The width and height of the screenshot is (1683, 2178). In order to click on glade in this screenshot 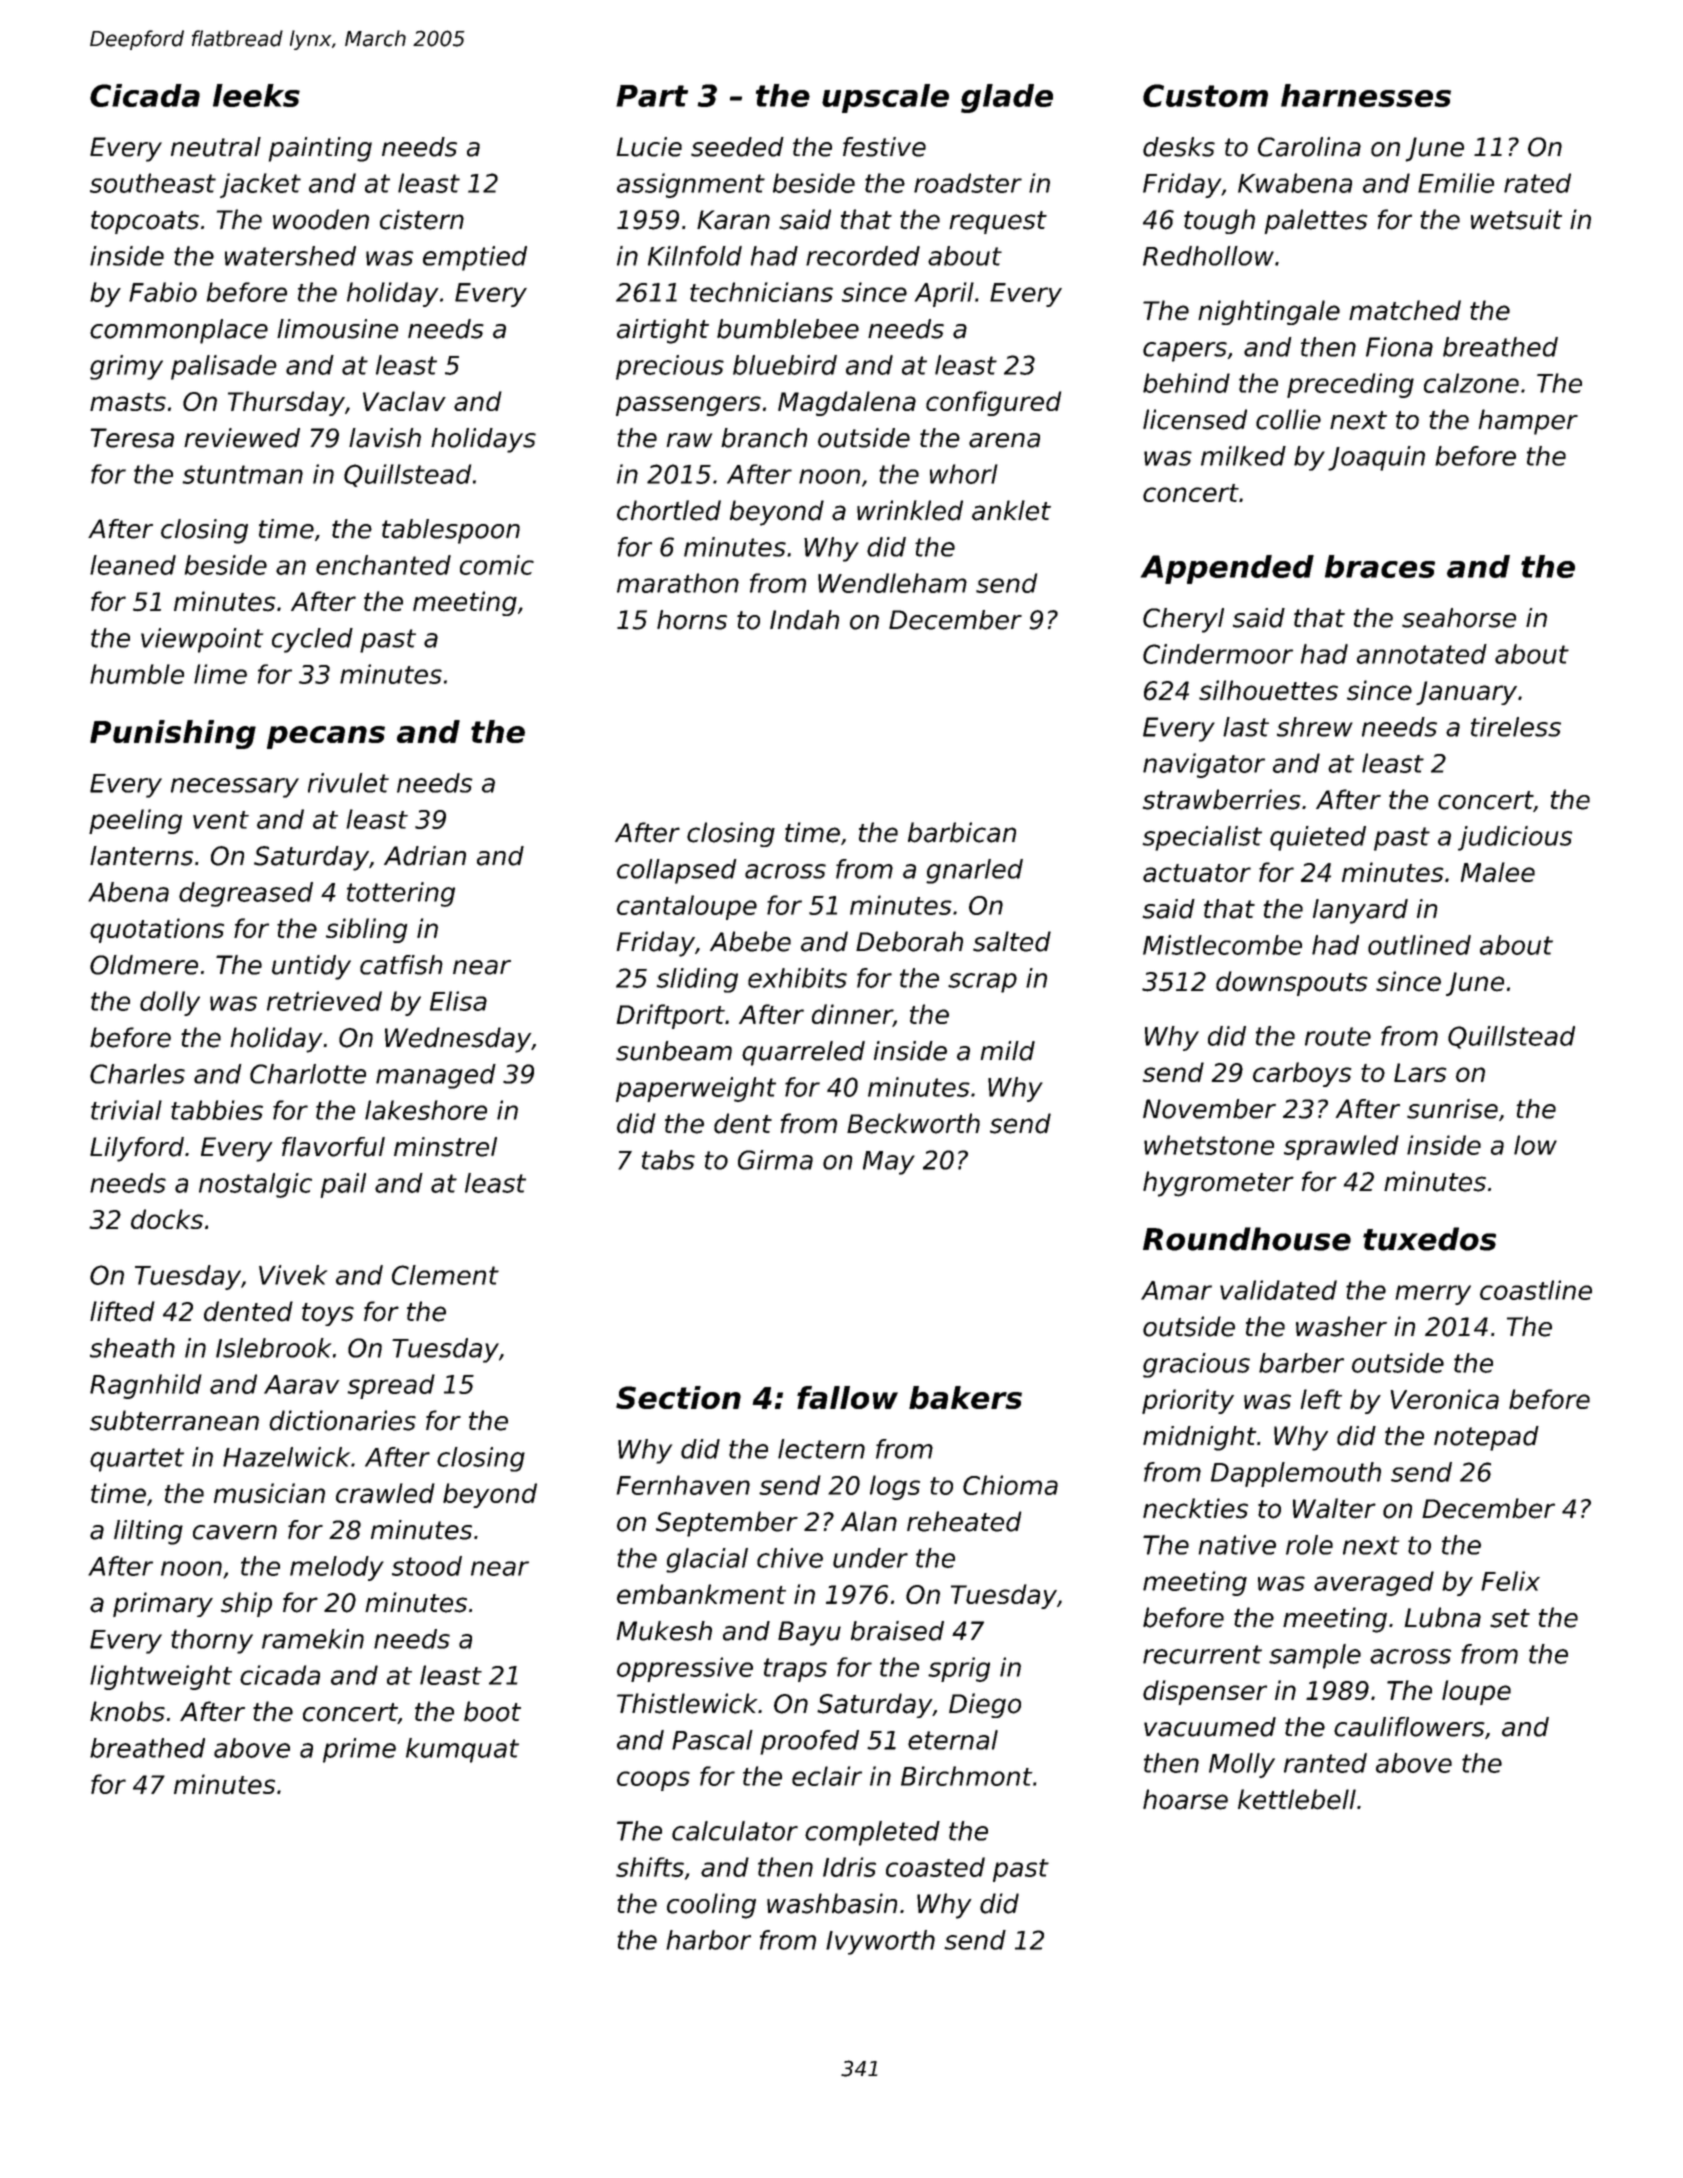, I will do `click(1007, 98)`.
